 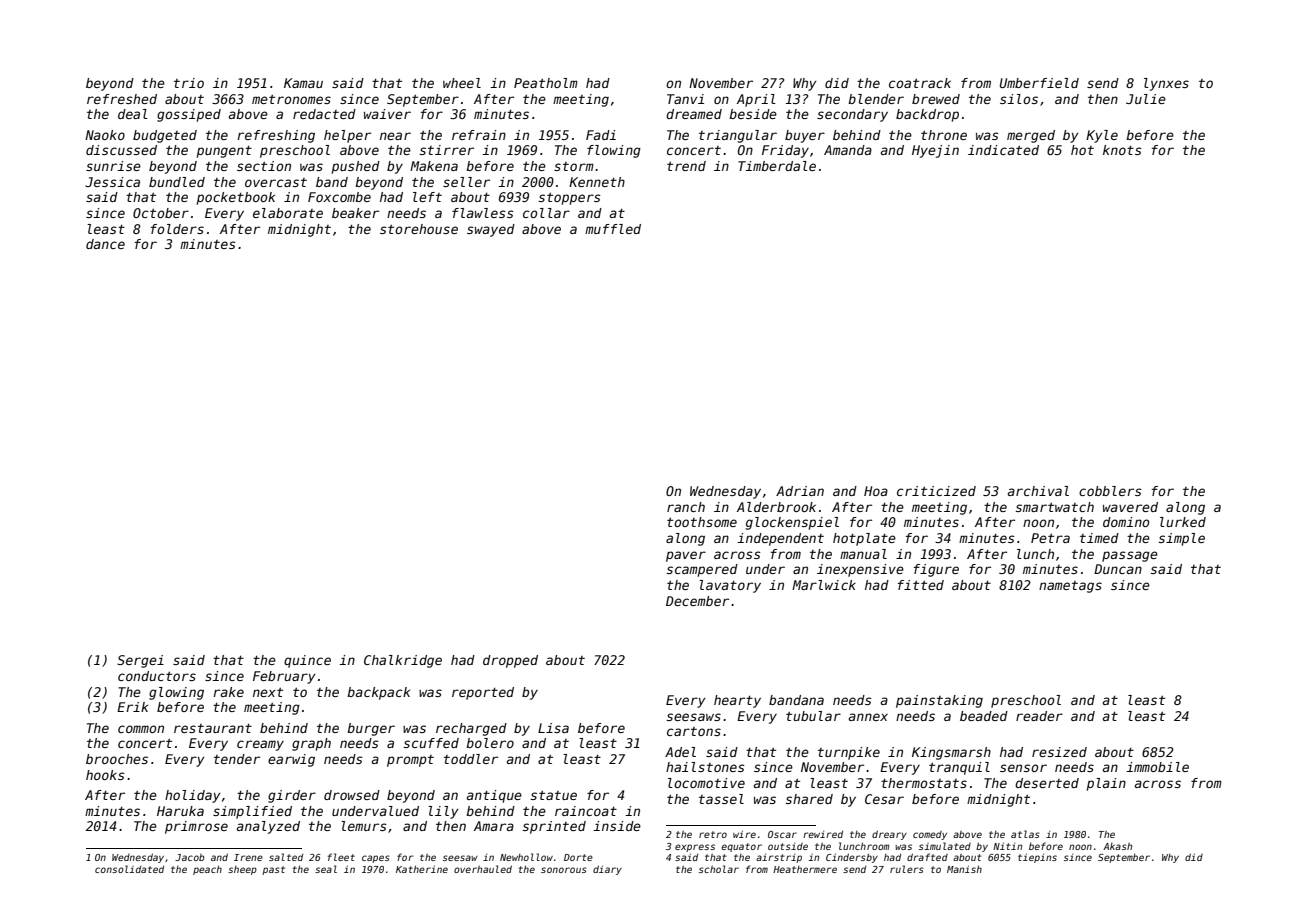 What do you see at coordinates (140, 661) in the screenshot?
I see `Sergei` at bounding box center [140, 661].
